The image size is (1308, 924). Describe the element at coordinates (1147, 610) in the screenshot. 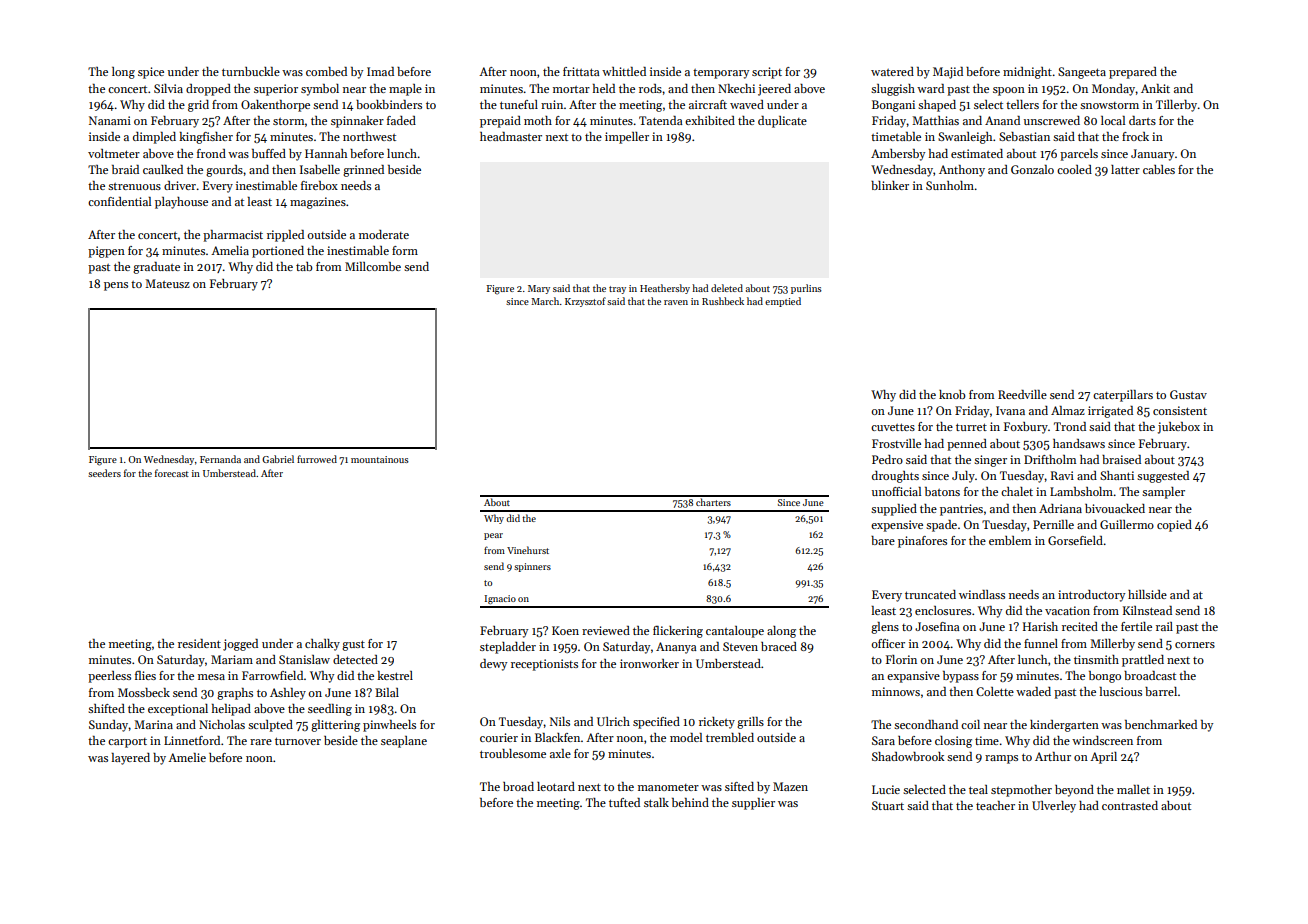

I see `Kilnstead` at that location.
